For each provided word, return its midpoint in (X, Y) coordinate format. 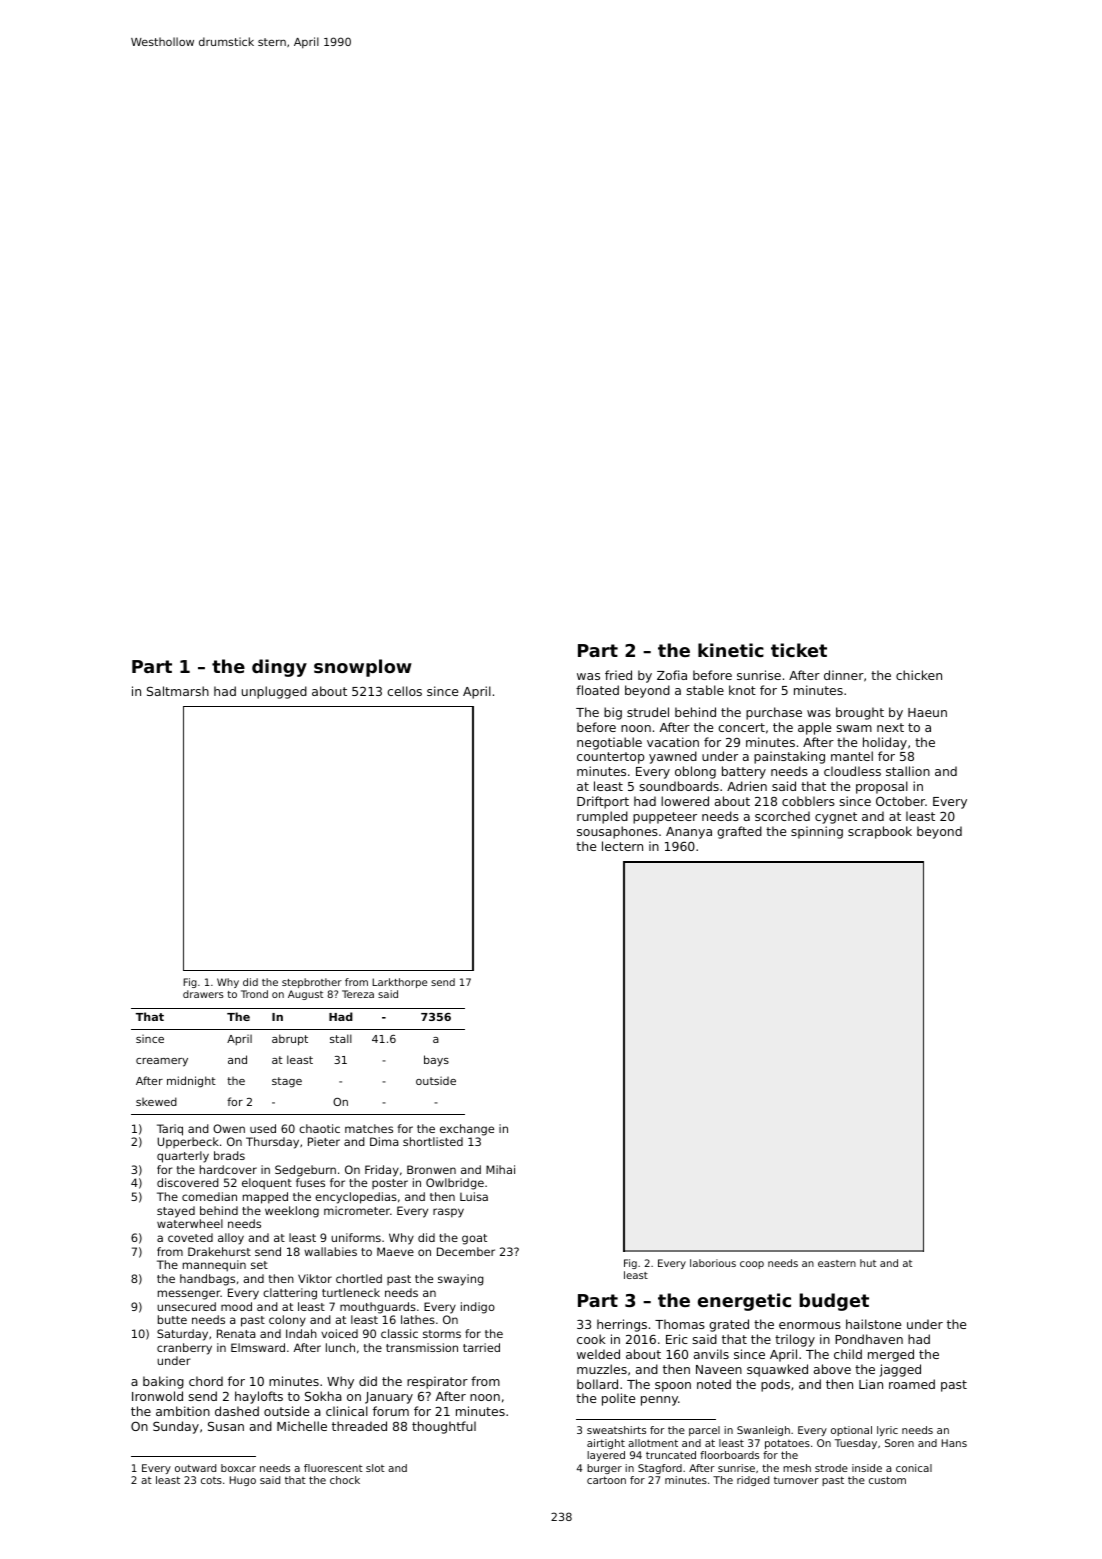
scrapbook (880, 832)
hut (868, 1263)
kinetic (731, 650)
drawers (203, 994)
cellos (404, 691)
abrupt (290, 1040)
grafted (739, 832)
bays (436, 1061)
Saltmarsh (178, 691)
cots (211, 1480)
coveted (190, 1237)
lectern (622, 846)
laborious (713, 1263)
